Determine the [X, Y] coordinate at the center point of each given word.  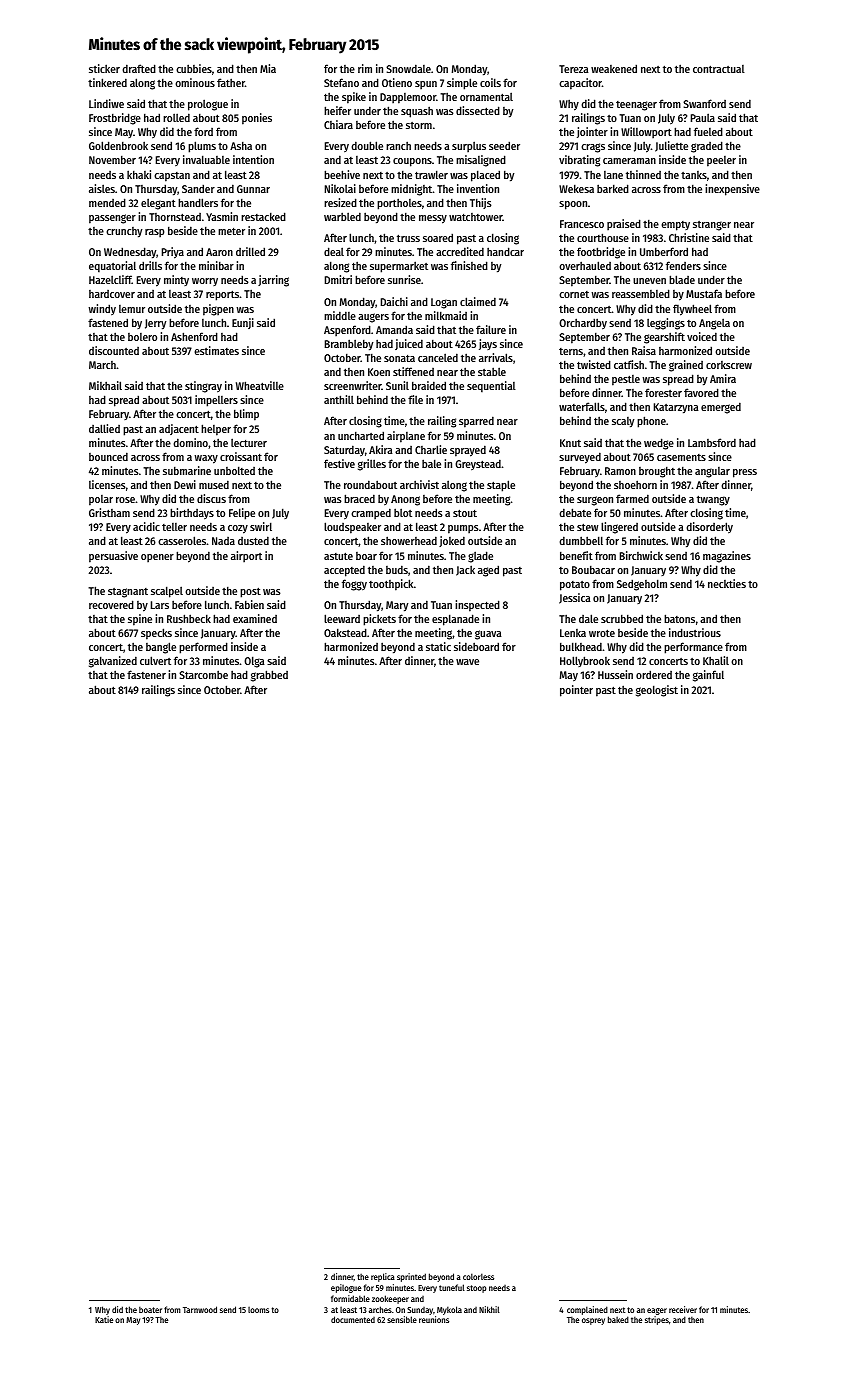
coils [490, 82]
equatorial [112, 267]
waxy [206, 459]
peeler [721, 161]
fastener [146, 674]
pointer [576, 691]
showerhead [409, 540]
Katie [104, 1319]
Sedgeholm [642, 585]
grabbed [269, 676]
